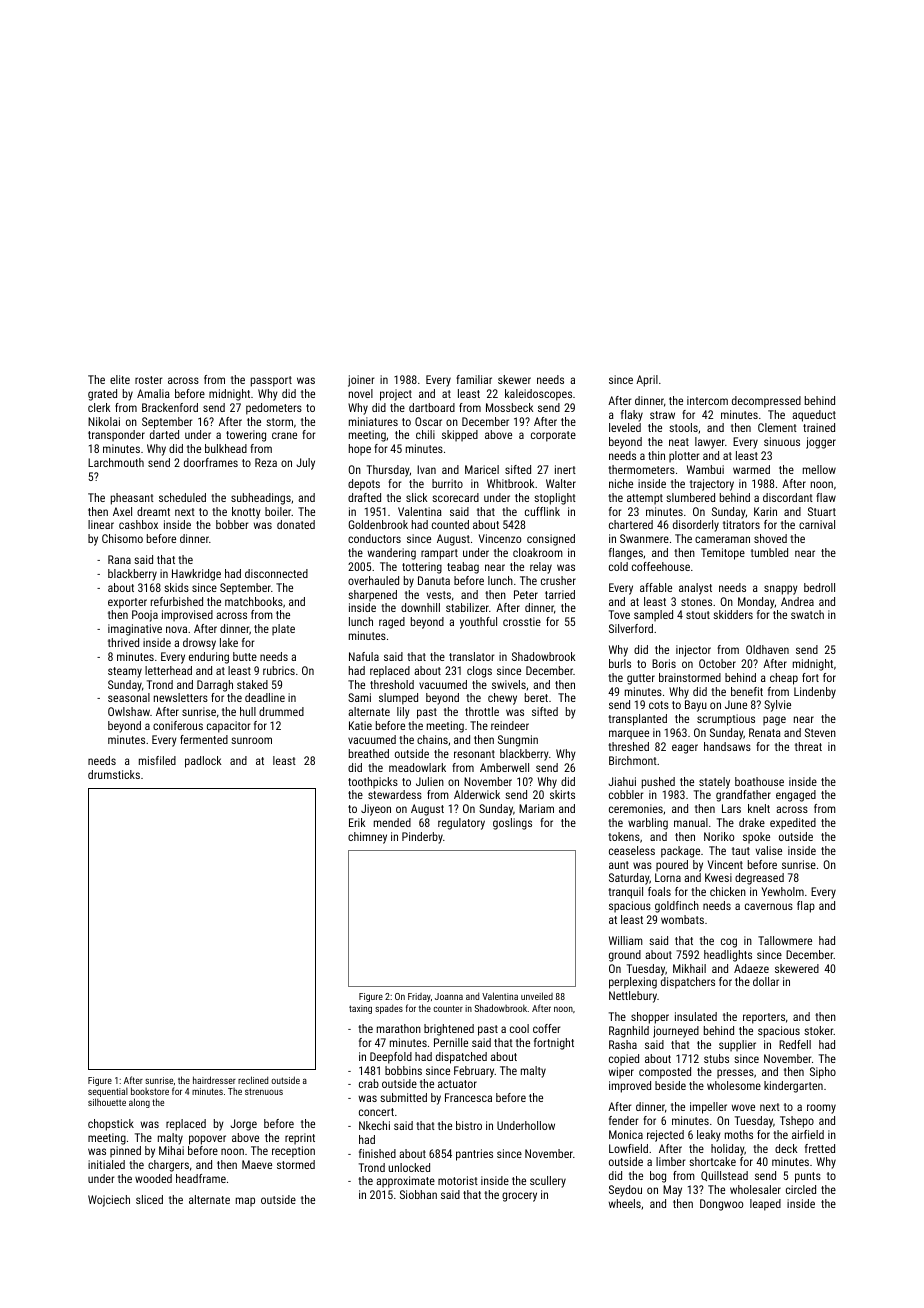 This image has height=1308, width=924. What do you see at coordinates (119, 559) in the image?
I see `Rana` at bounding box center [119, 559].
